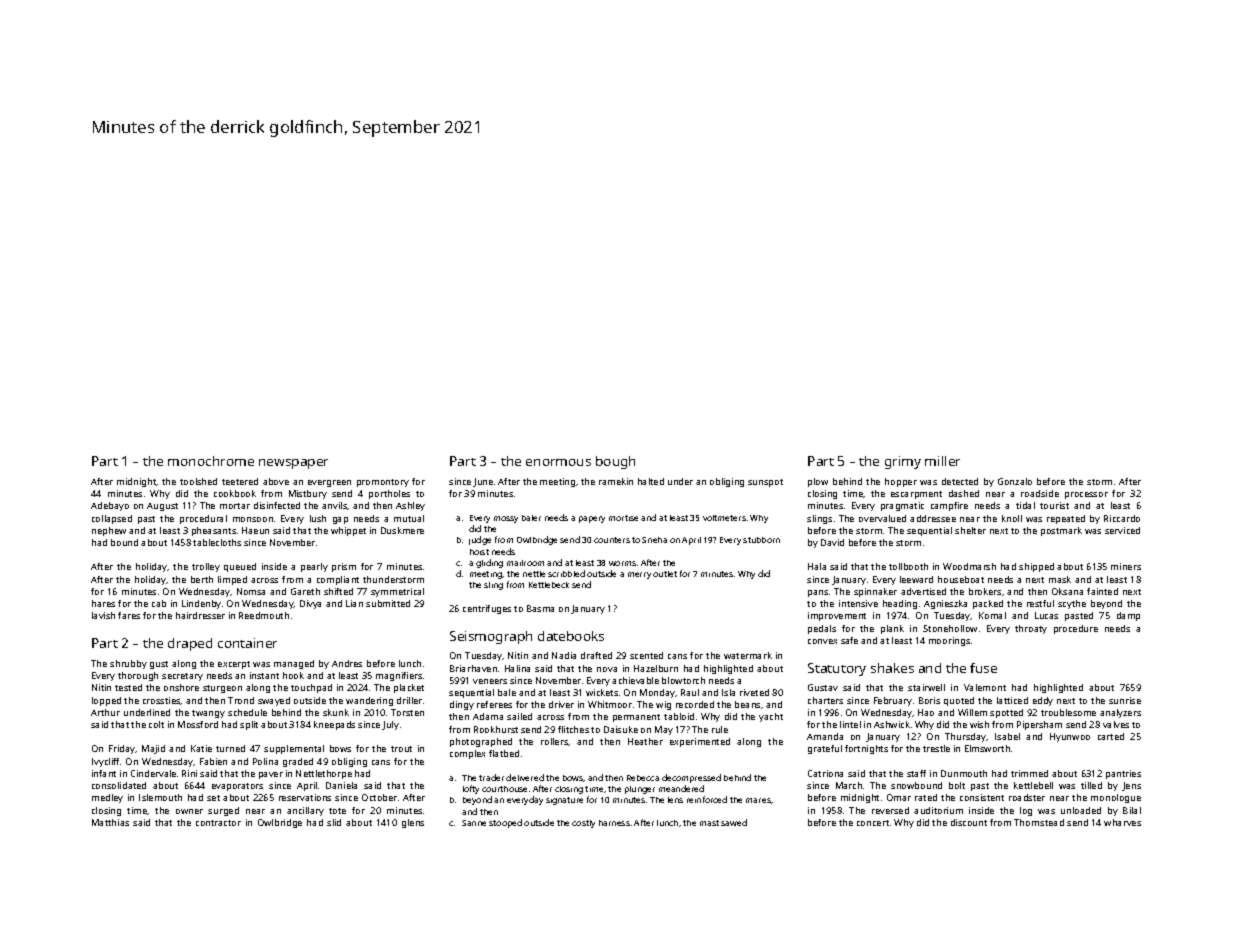 This screenshot has width=1233, height=952. What do you see at coordinates (200, 615) in the screenshot?
I see `hairdresser` at bounding box center [200, 615].
